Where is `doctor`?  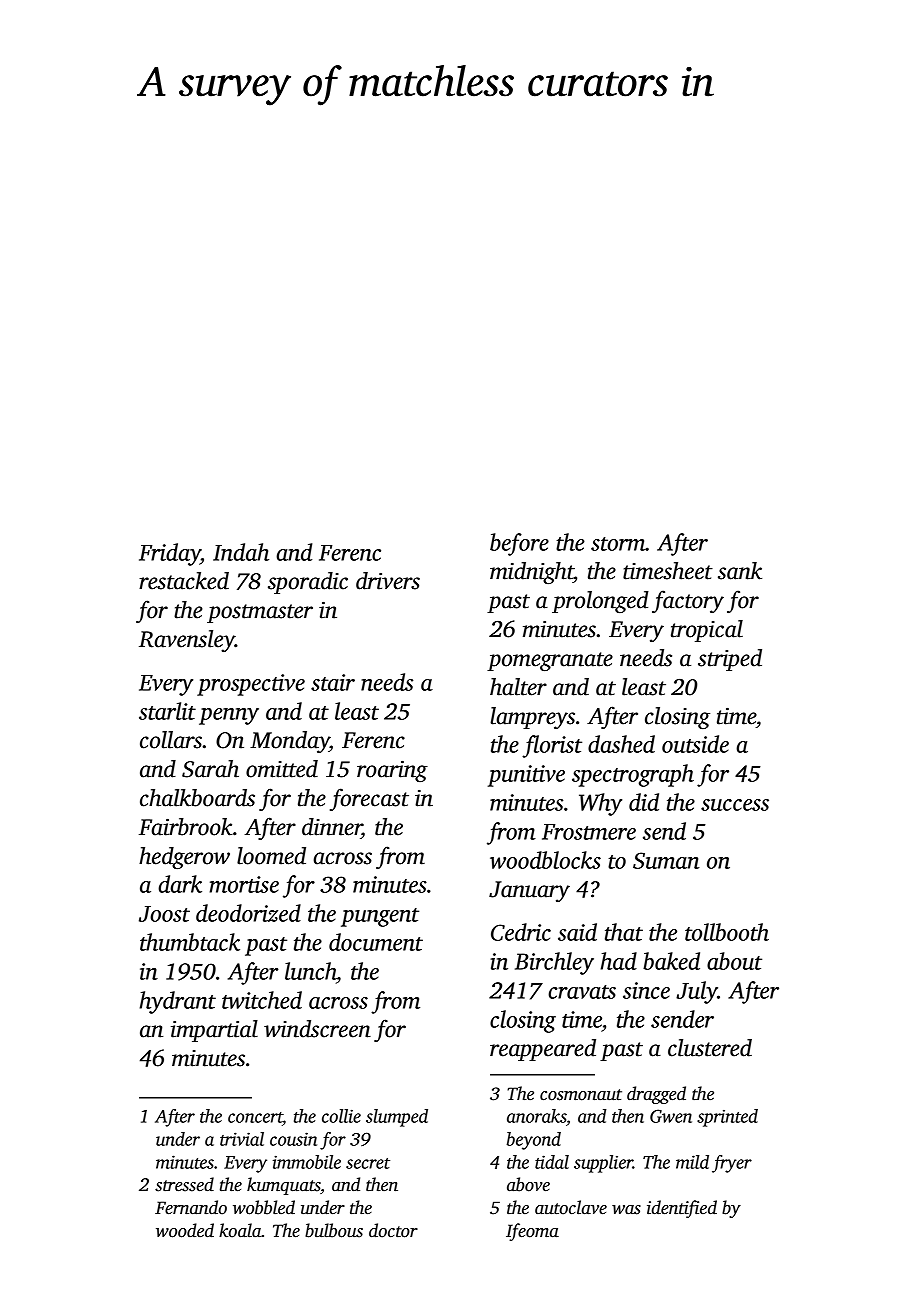
doctor is located at coordinates (393, 1230).
